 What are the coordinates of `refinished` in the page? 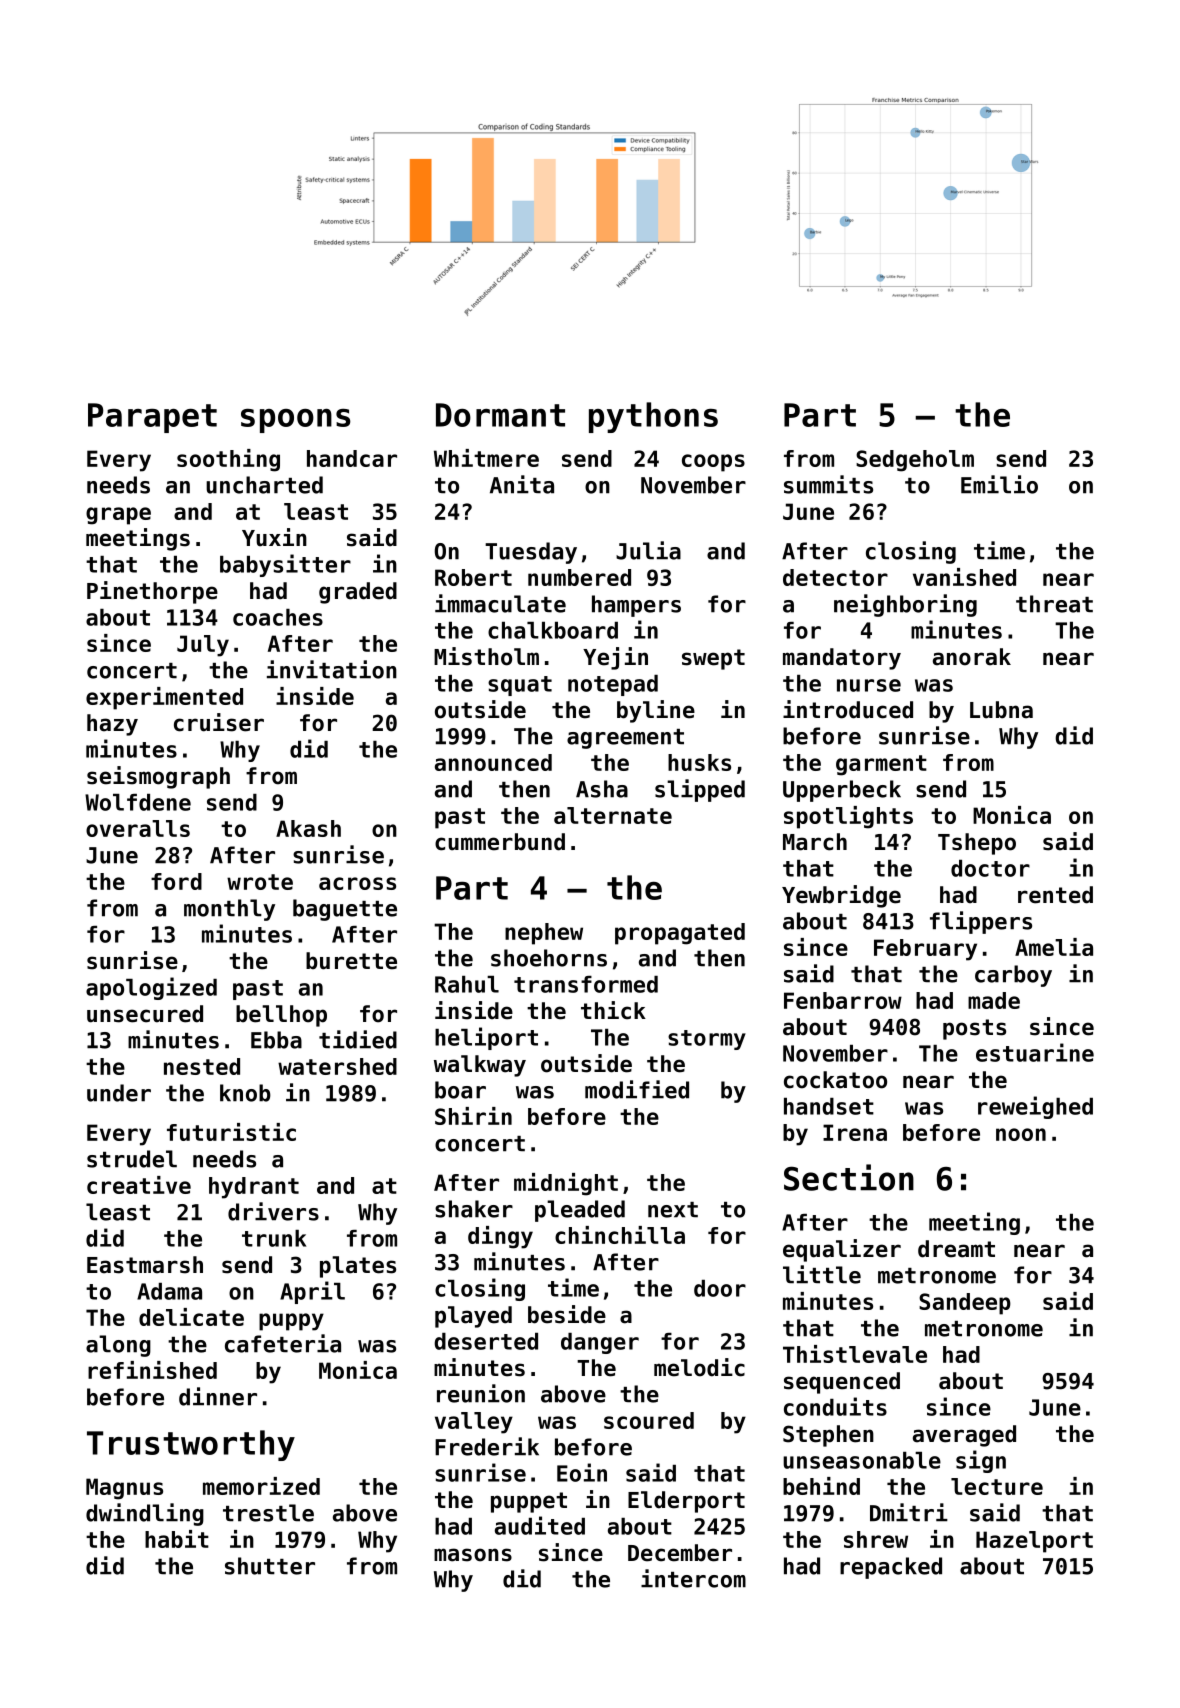 It's located at (152, 1370).
